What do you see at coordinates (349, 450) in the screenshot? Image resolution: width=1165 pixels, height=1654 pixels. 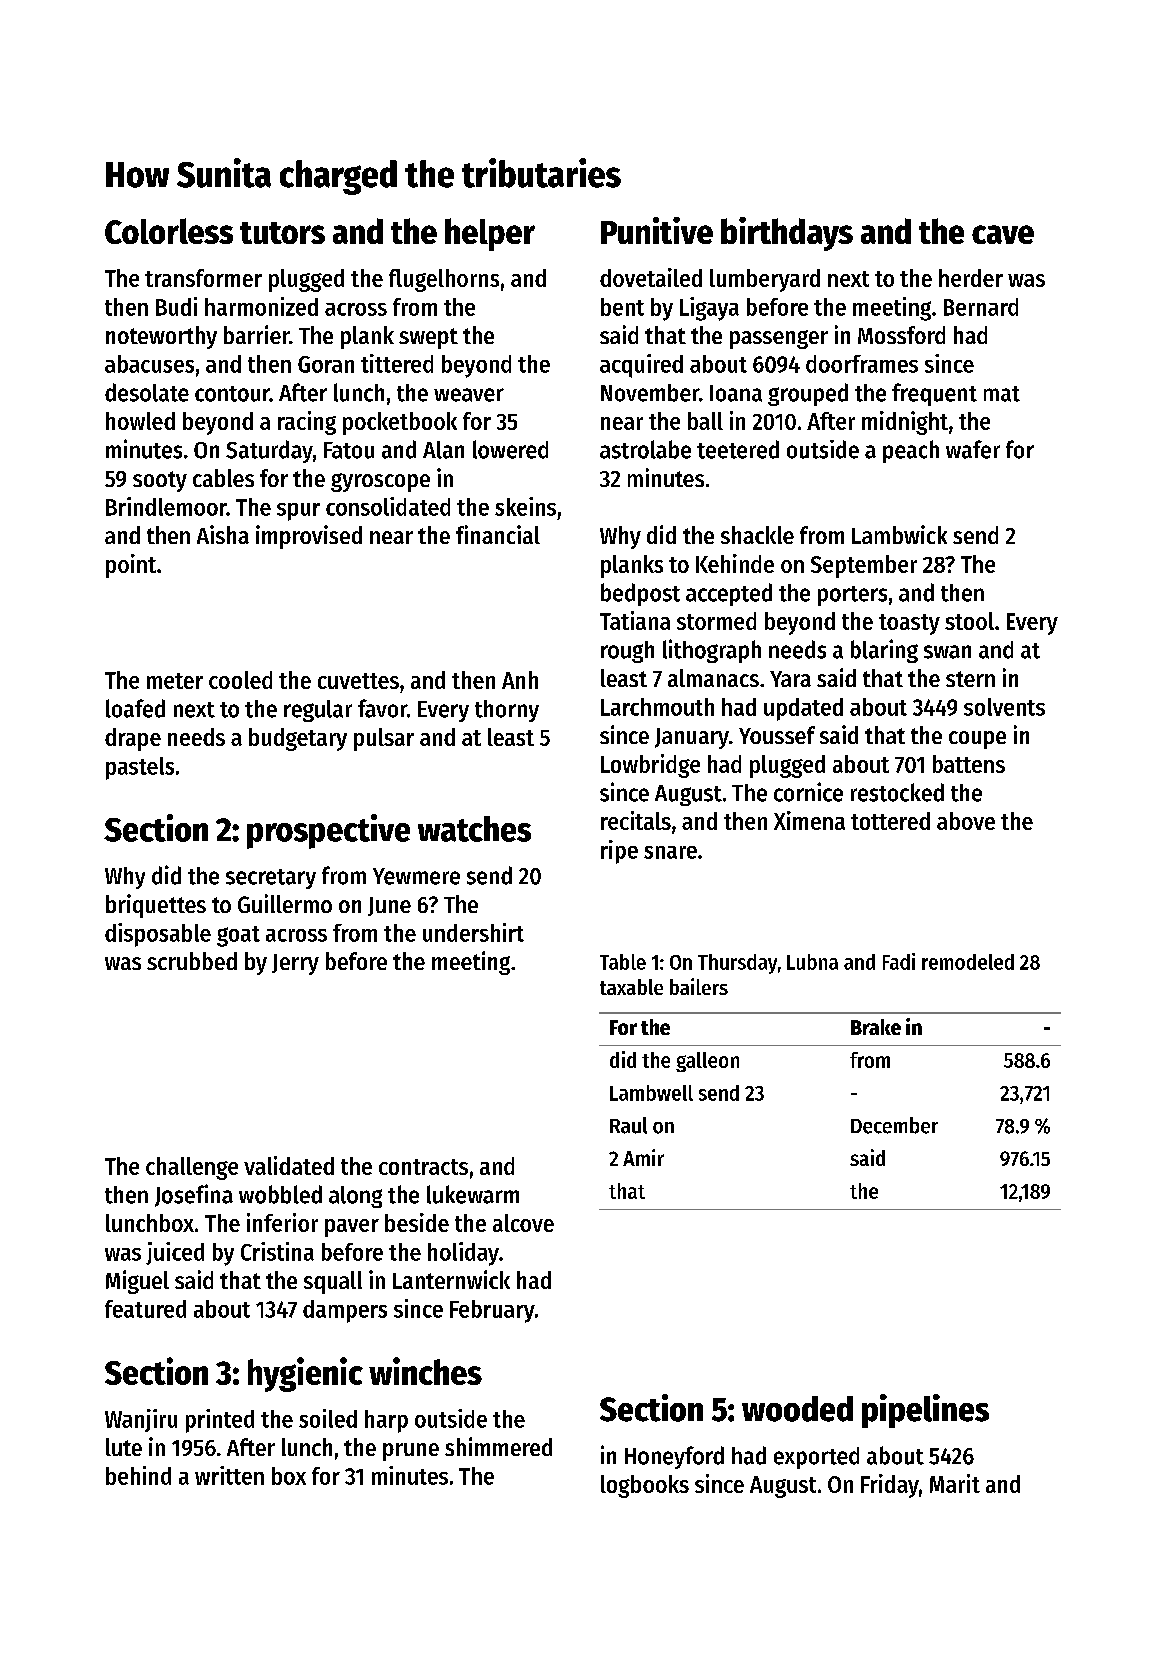 I see `Fatou` at bounding box center [349, 450].
